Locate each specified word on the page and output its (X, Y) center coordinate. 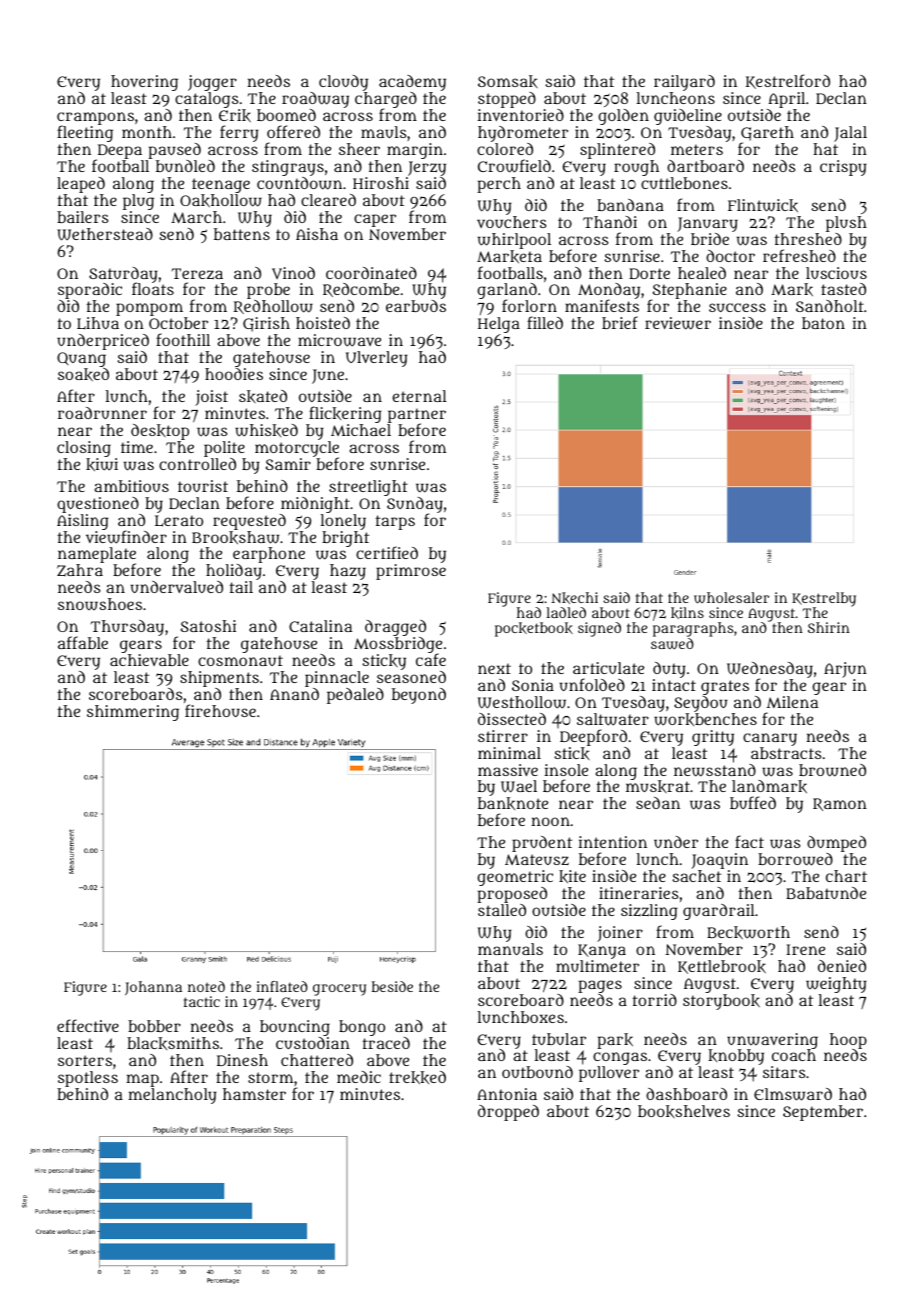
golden (623, 117)
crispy (843, 168)
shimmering (133, 713)
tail (241, 587)
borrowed (795, 859)
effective (88, 1025)
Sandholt (830, 306)
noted (206, 986)
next (494, 668)
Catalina (320, 626)
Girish (266, 324)
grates (725, 687)
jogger (212, 83)
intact (674, 685)
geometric (515, 878)
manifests (602, 306)
